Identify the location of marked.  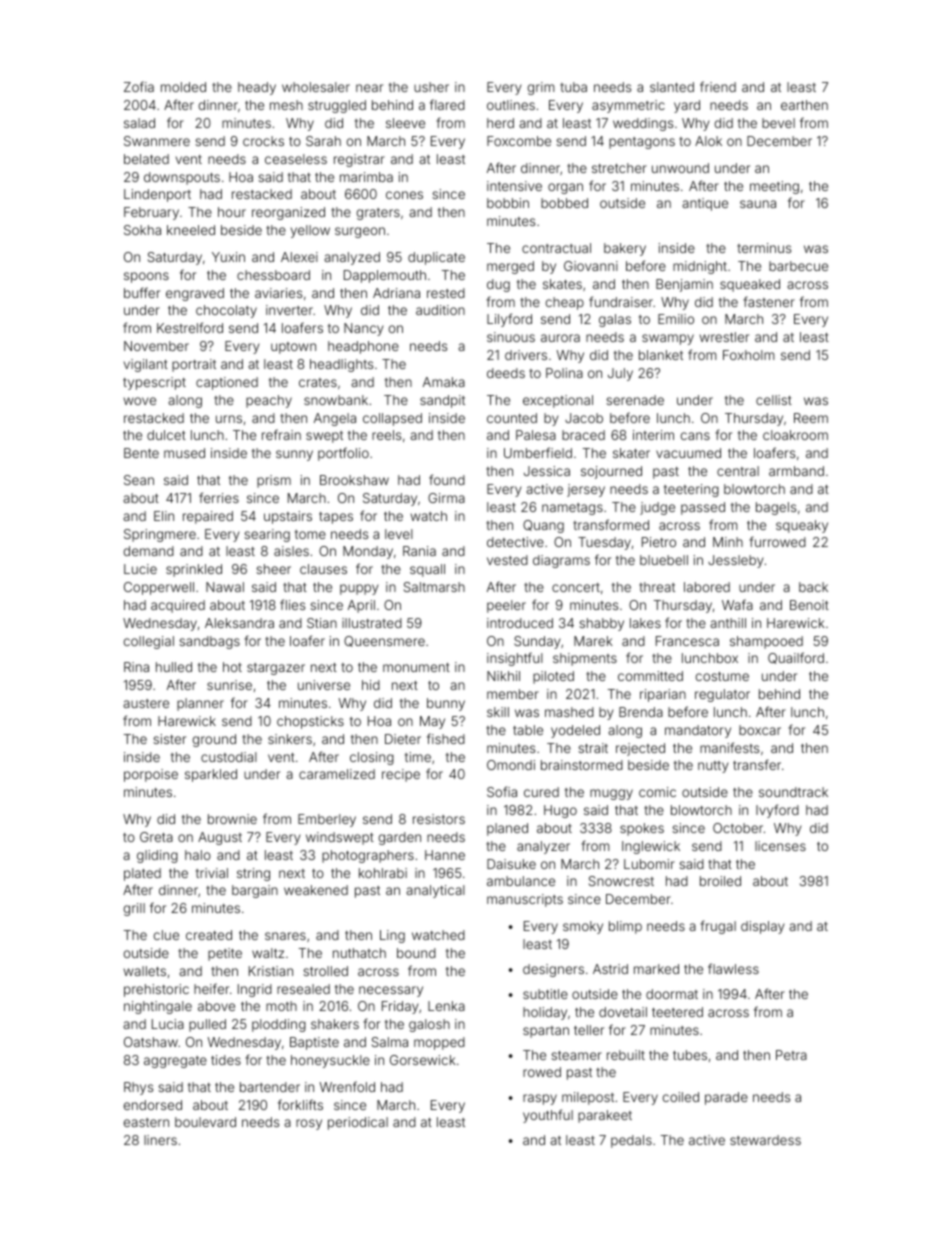
(656, 969).
